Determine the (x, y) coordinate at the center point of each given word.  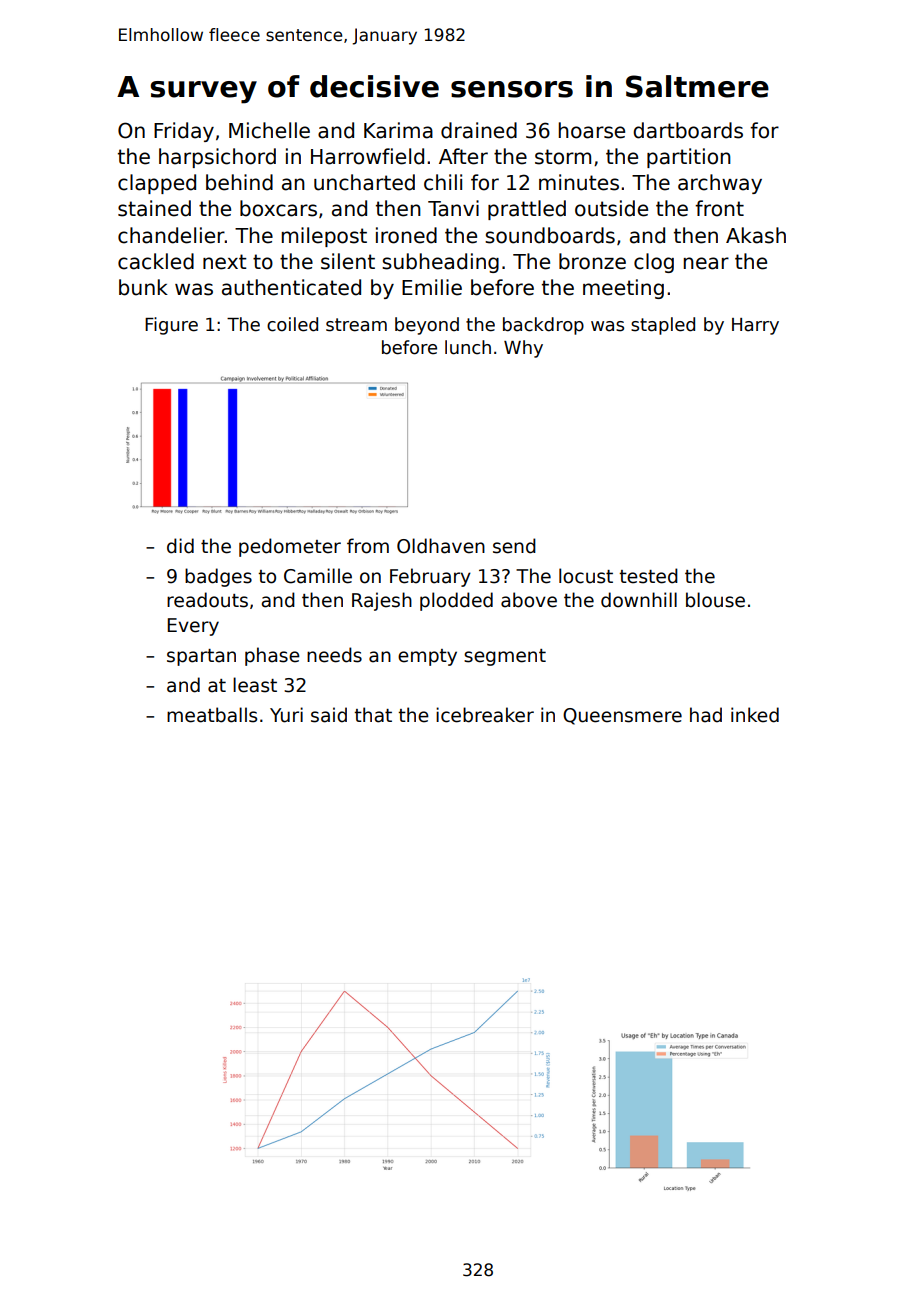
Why (523, 349)
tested (648, 576)
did (180, 546)
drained (479, 130)
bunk (143, 287)
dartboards (688, 130)
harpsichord (217, 158)
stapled (663, 326)
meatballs (212, 715)
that (373, 715)
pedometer (290, 547)
